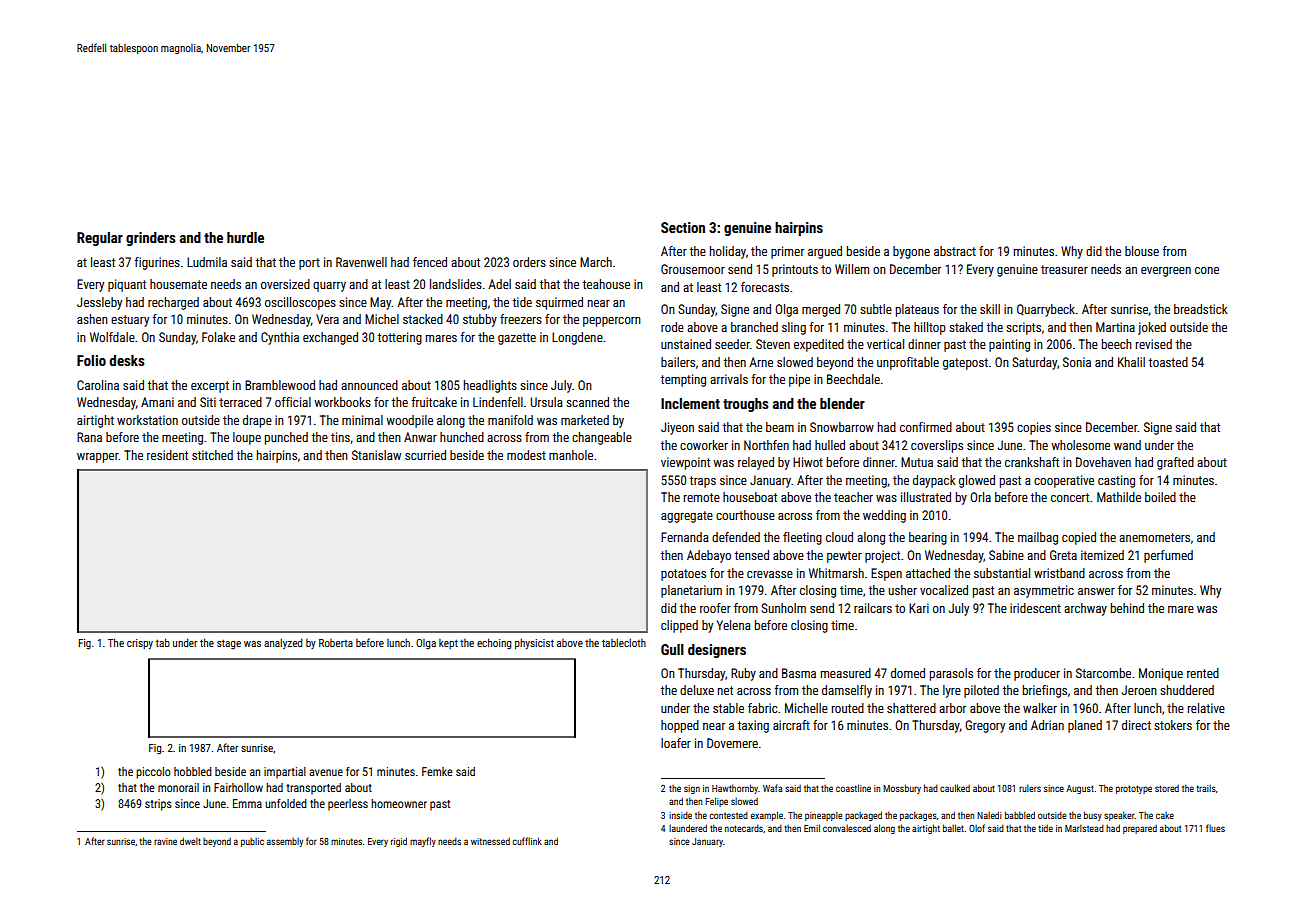  I want to click on peerless, so click(348, 805).
